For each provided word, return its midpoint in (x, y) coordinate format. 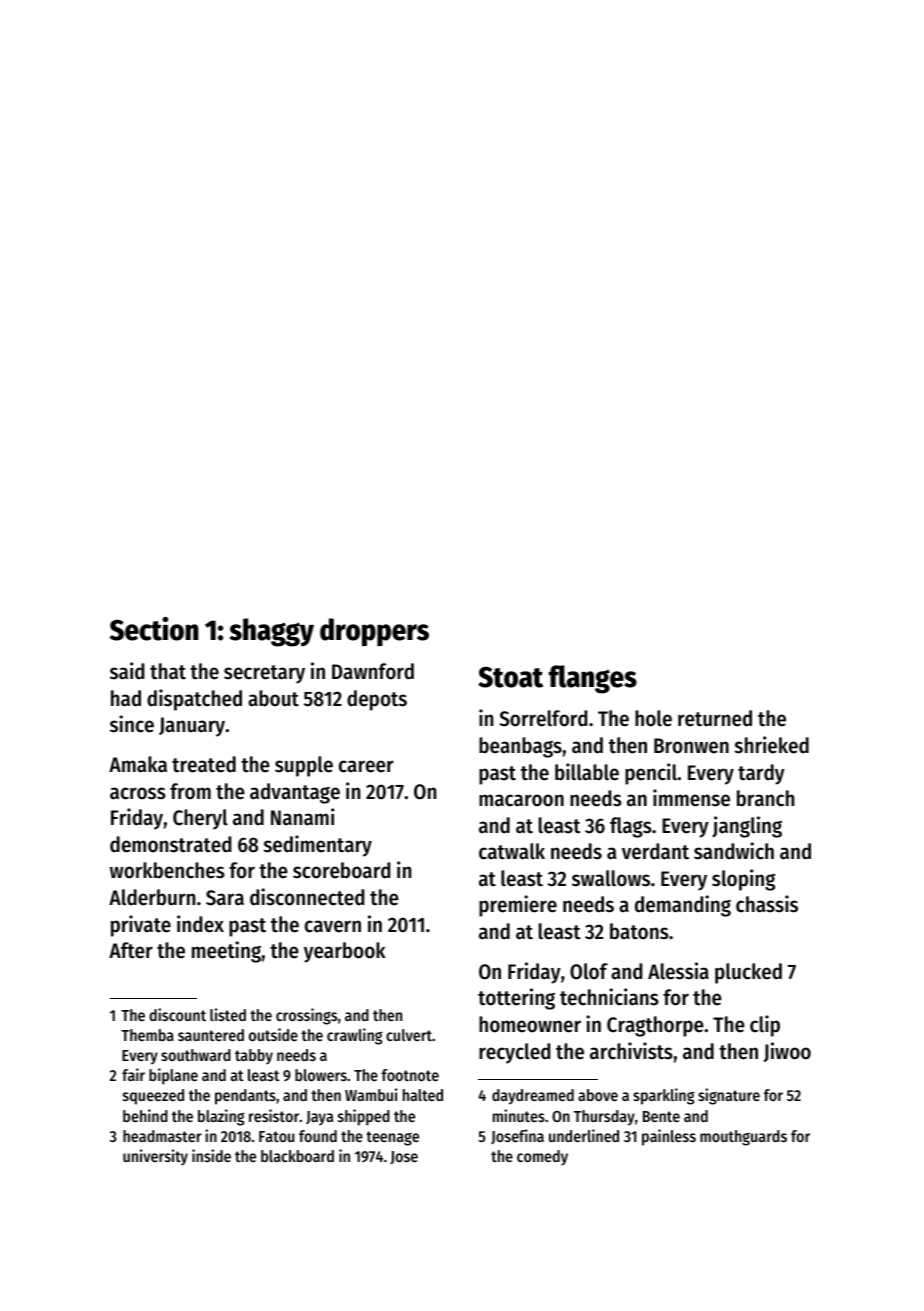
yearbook (345, 952)
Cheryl (200, 819)
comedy (542, 1158)
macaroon (521, 800)
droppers (374, 632)
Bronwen (691, 746)
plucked (748, 973)
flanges (593, 679)
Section (154, 629)
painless (669, 1137)
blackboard (297, 1156)
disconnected (307, 897)
